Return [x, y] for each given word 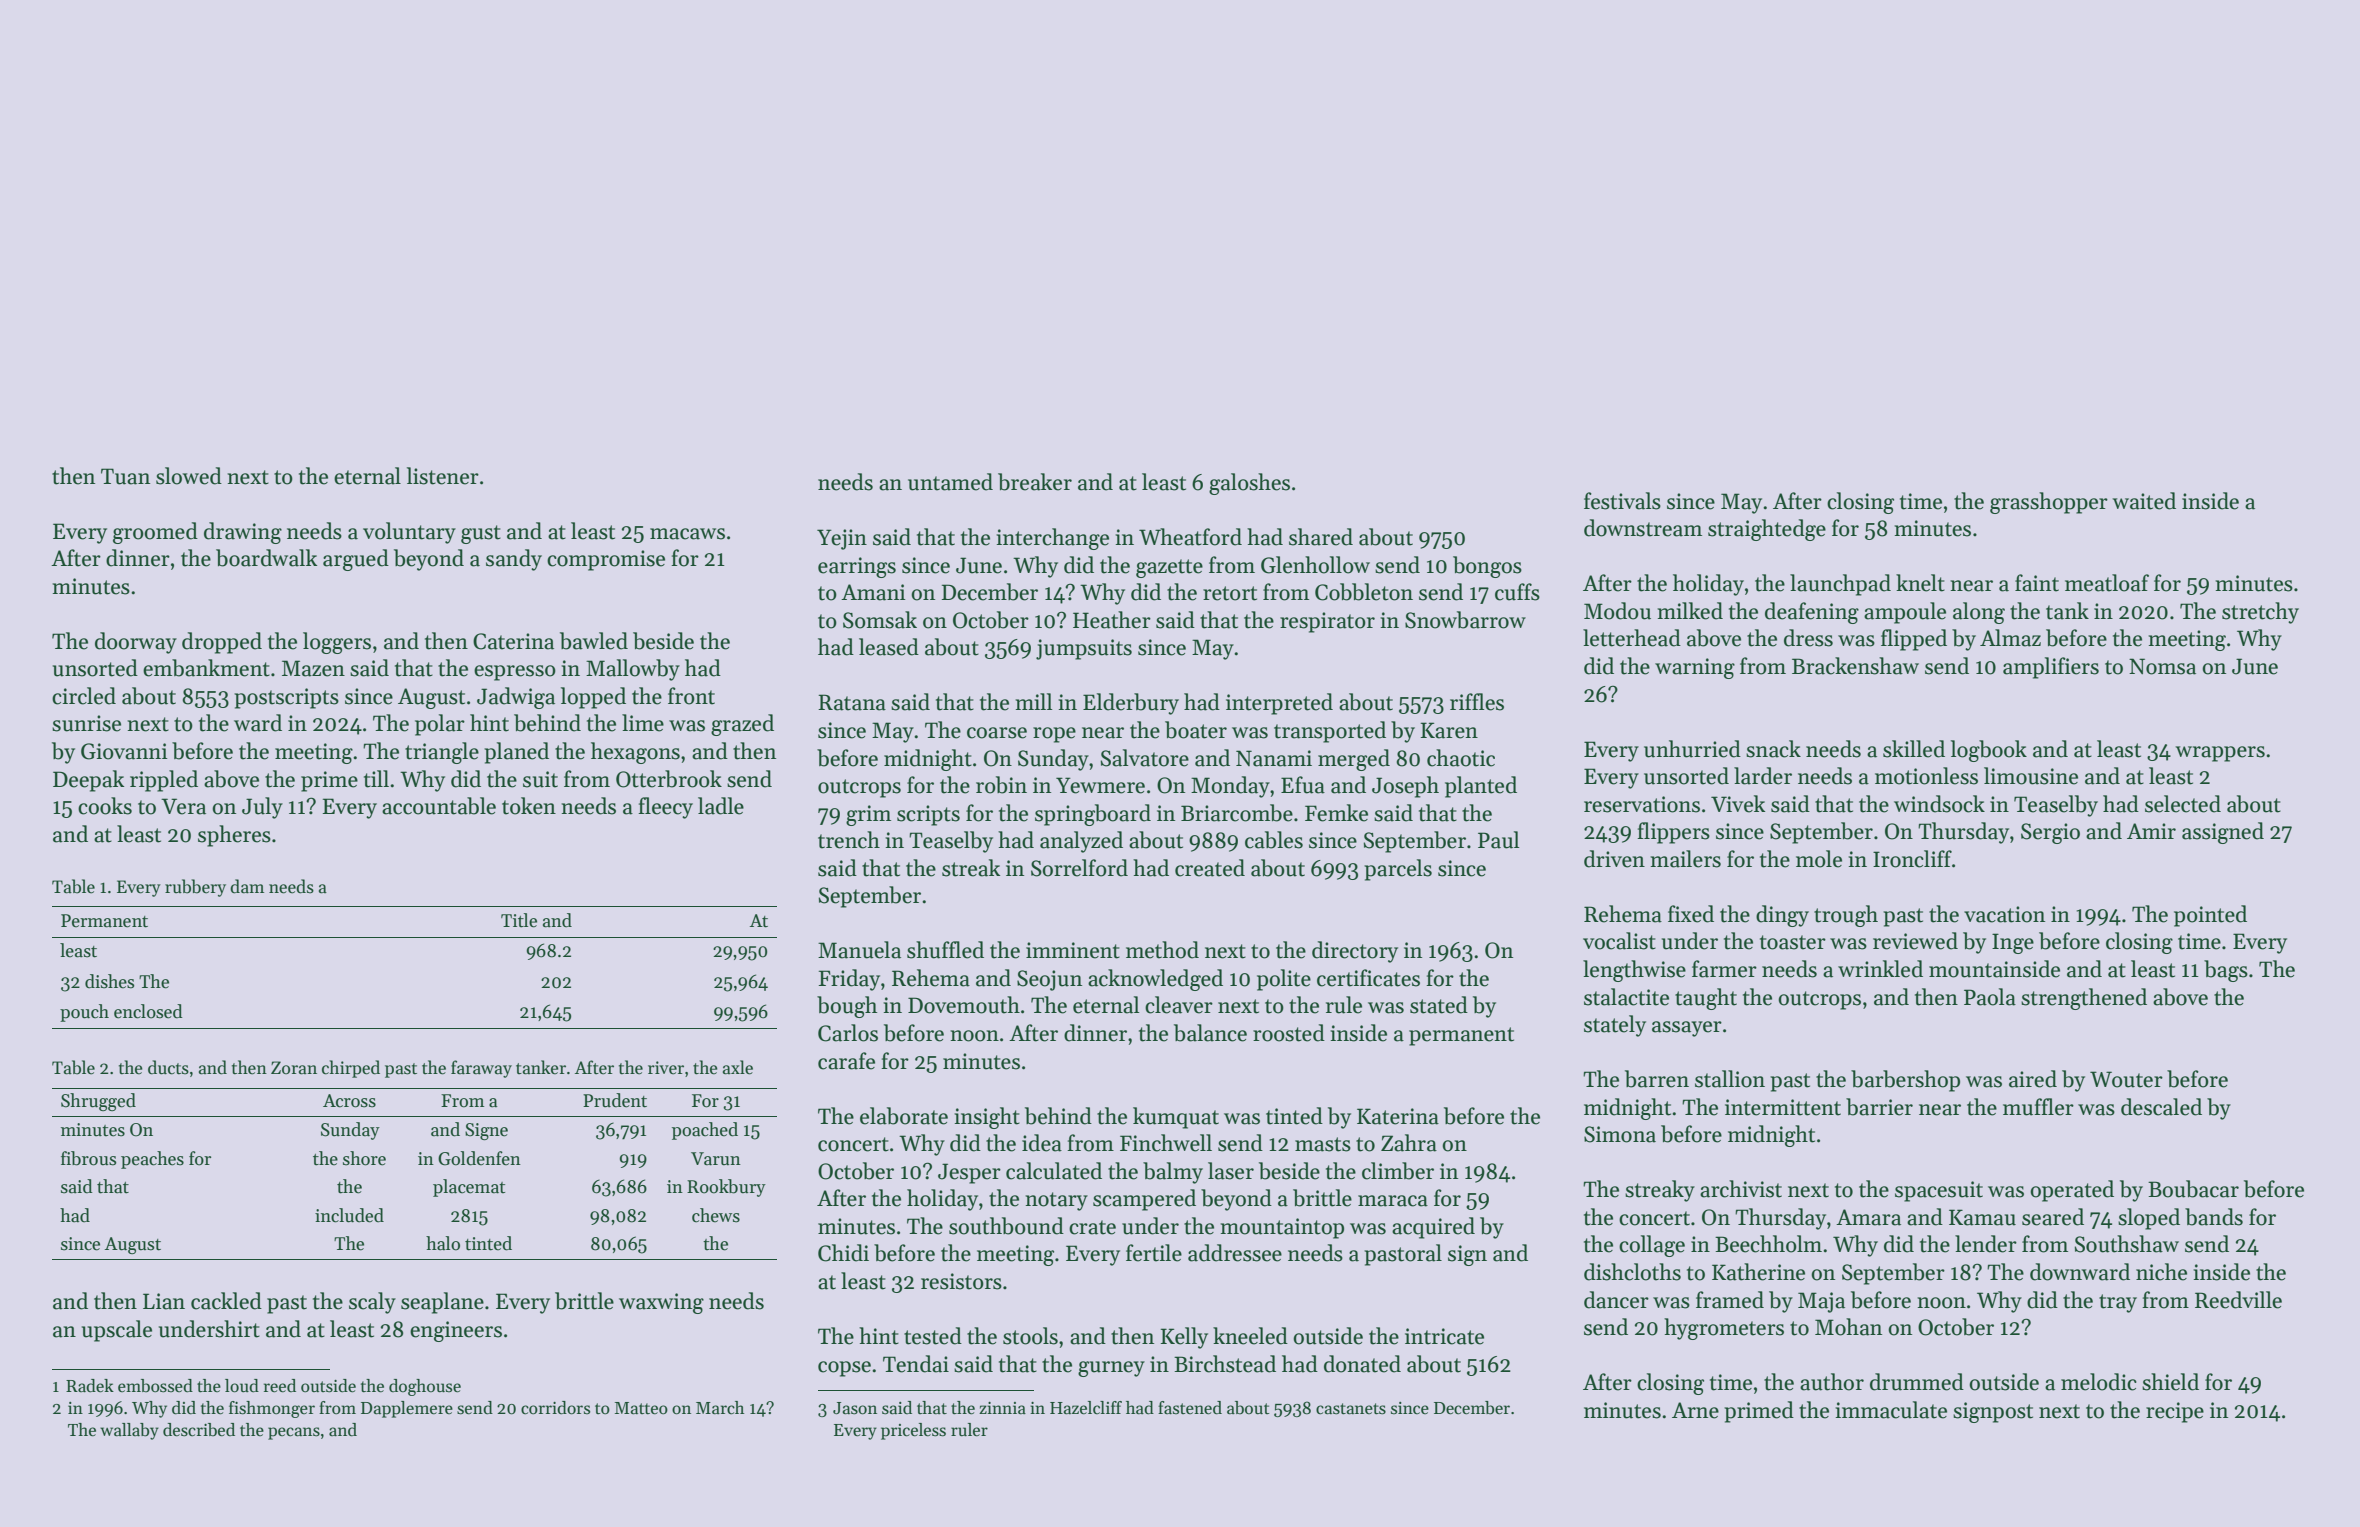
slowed [189, 476]
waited [2144, 501]
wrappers [2220, 754]
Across [349, 1101]
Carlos [848, 1033]
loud [242, 1386]
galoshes [1249, 484]
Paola [1990, 997]
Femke [1336, 813]
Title [519, 920]
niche [2161, 1272]
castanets [1351, 1409]
